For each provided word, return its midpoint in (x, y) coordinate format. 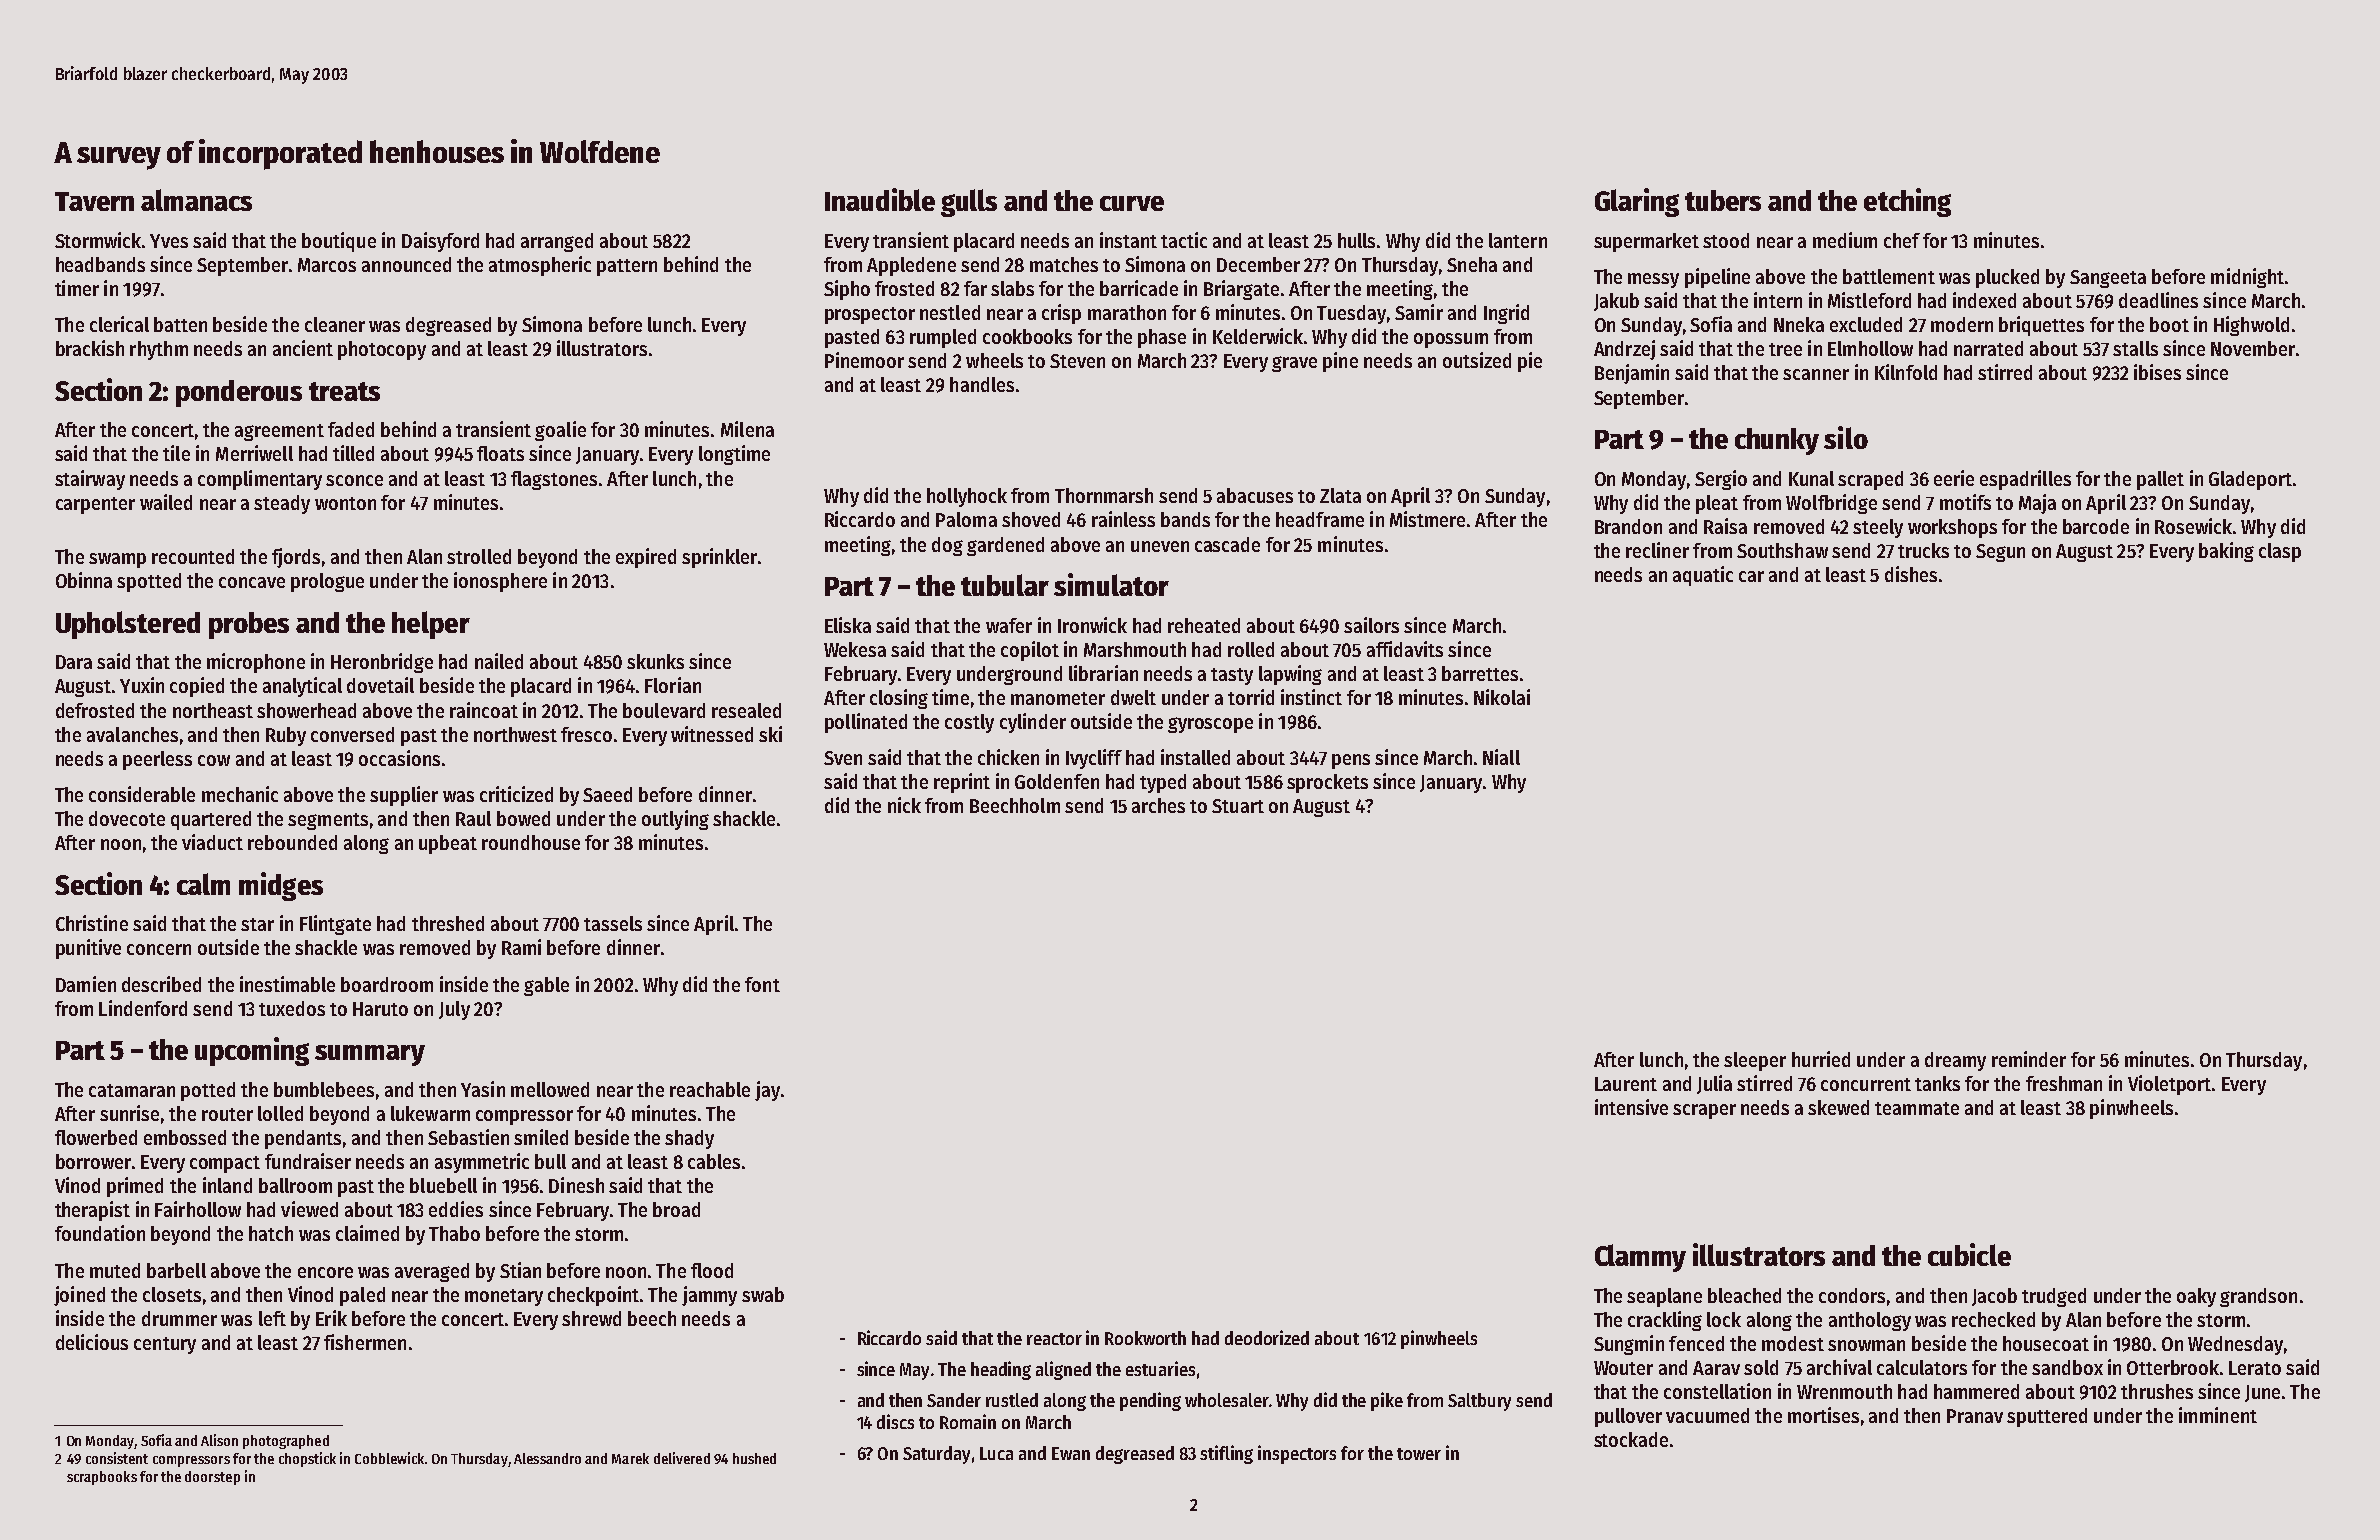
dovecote (127, 818)
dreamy (1955, 1061)
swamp (117, 560)
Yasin (483, 1089)
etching (1907, 202)
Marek (630, 1458)
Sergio (1721, 480)
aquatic (1703, 576)
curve (1132, 203)
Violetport (2169, 1085)
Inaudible (880, 199)
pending (1150, 1401)
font (762, 984)
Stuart (1238, 806)
